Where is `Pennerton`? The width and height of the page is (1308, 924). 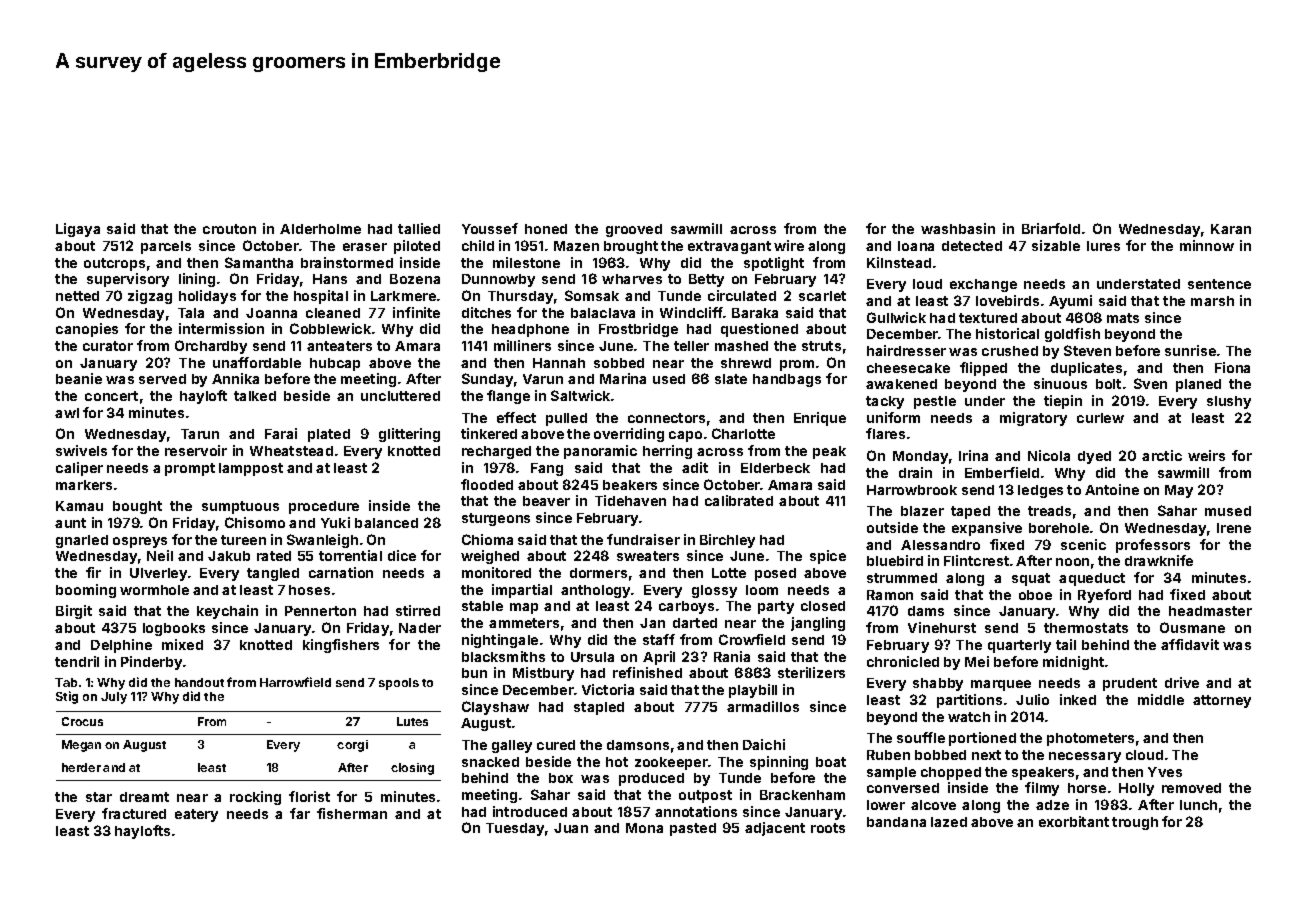
Pennerton is located at coordinates (320, 611).
